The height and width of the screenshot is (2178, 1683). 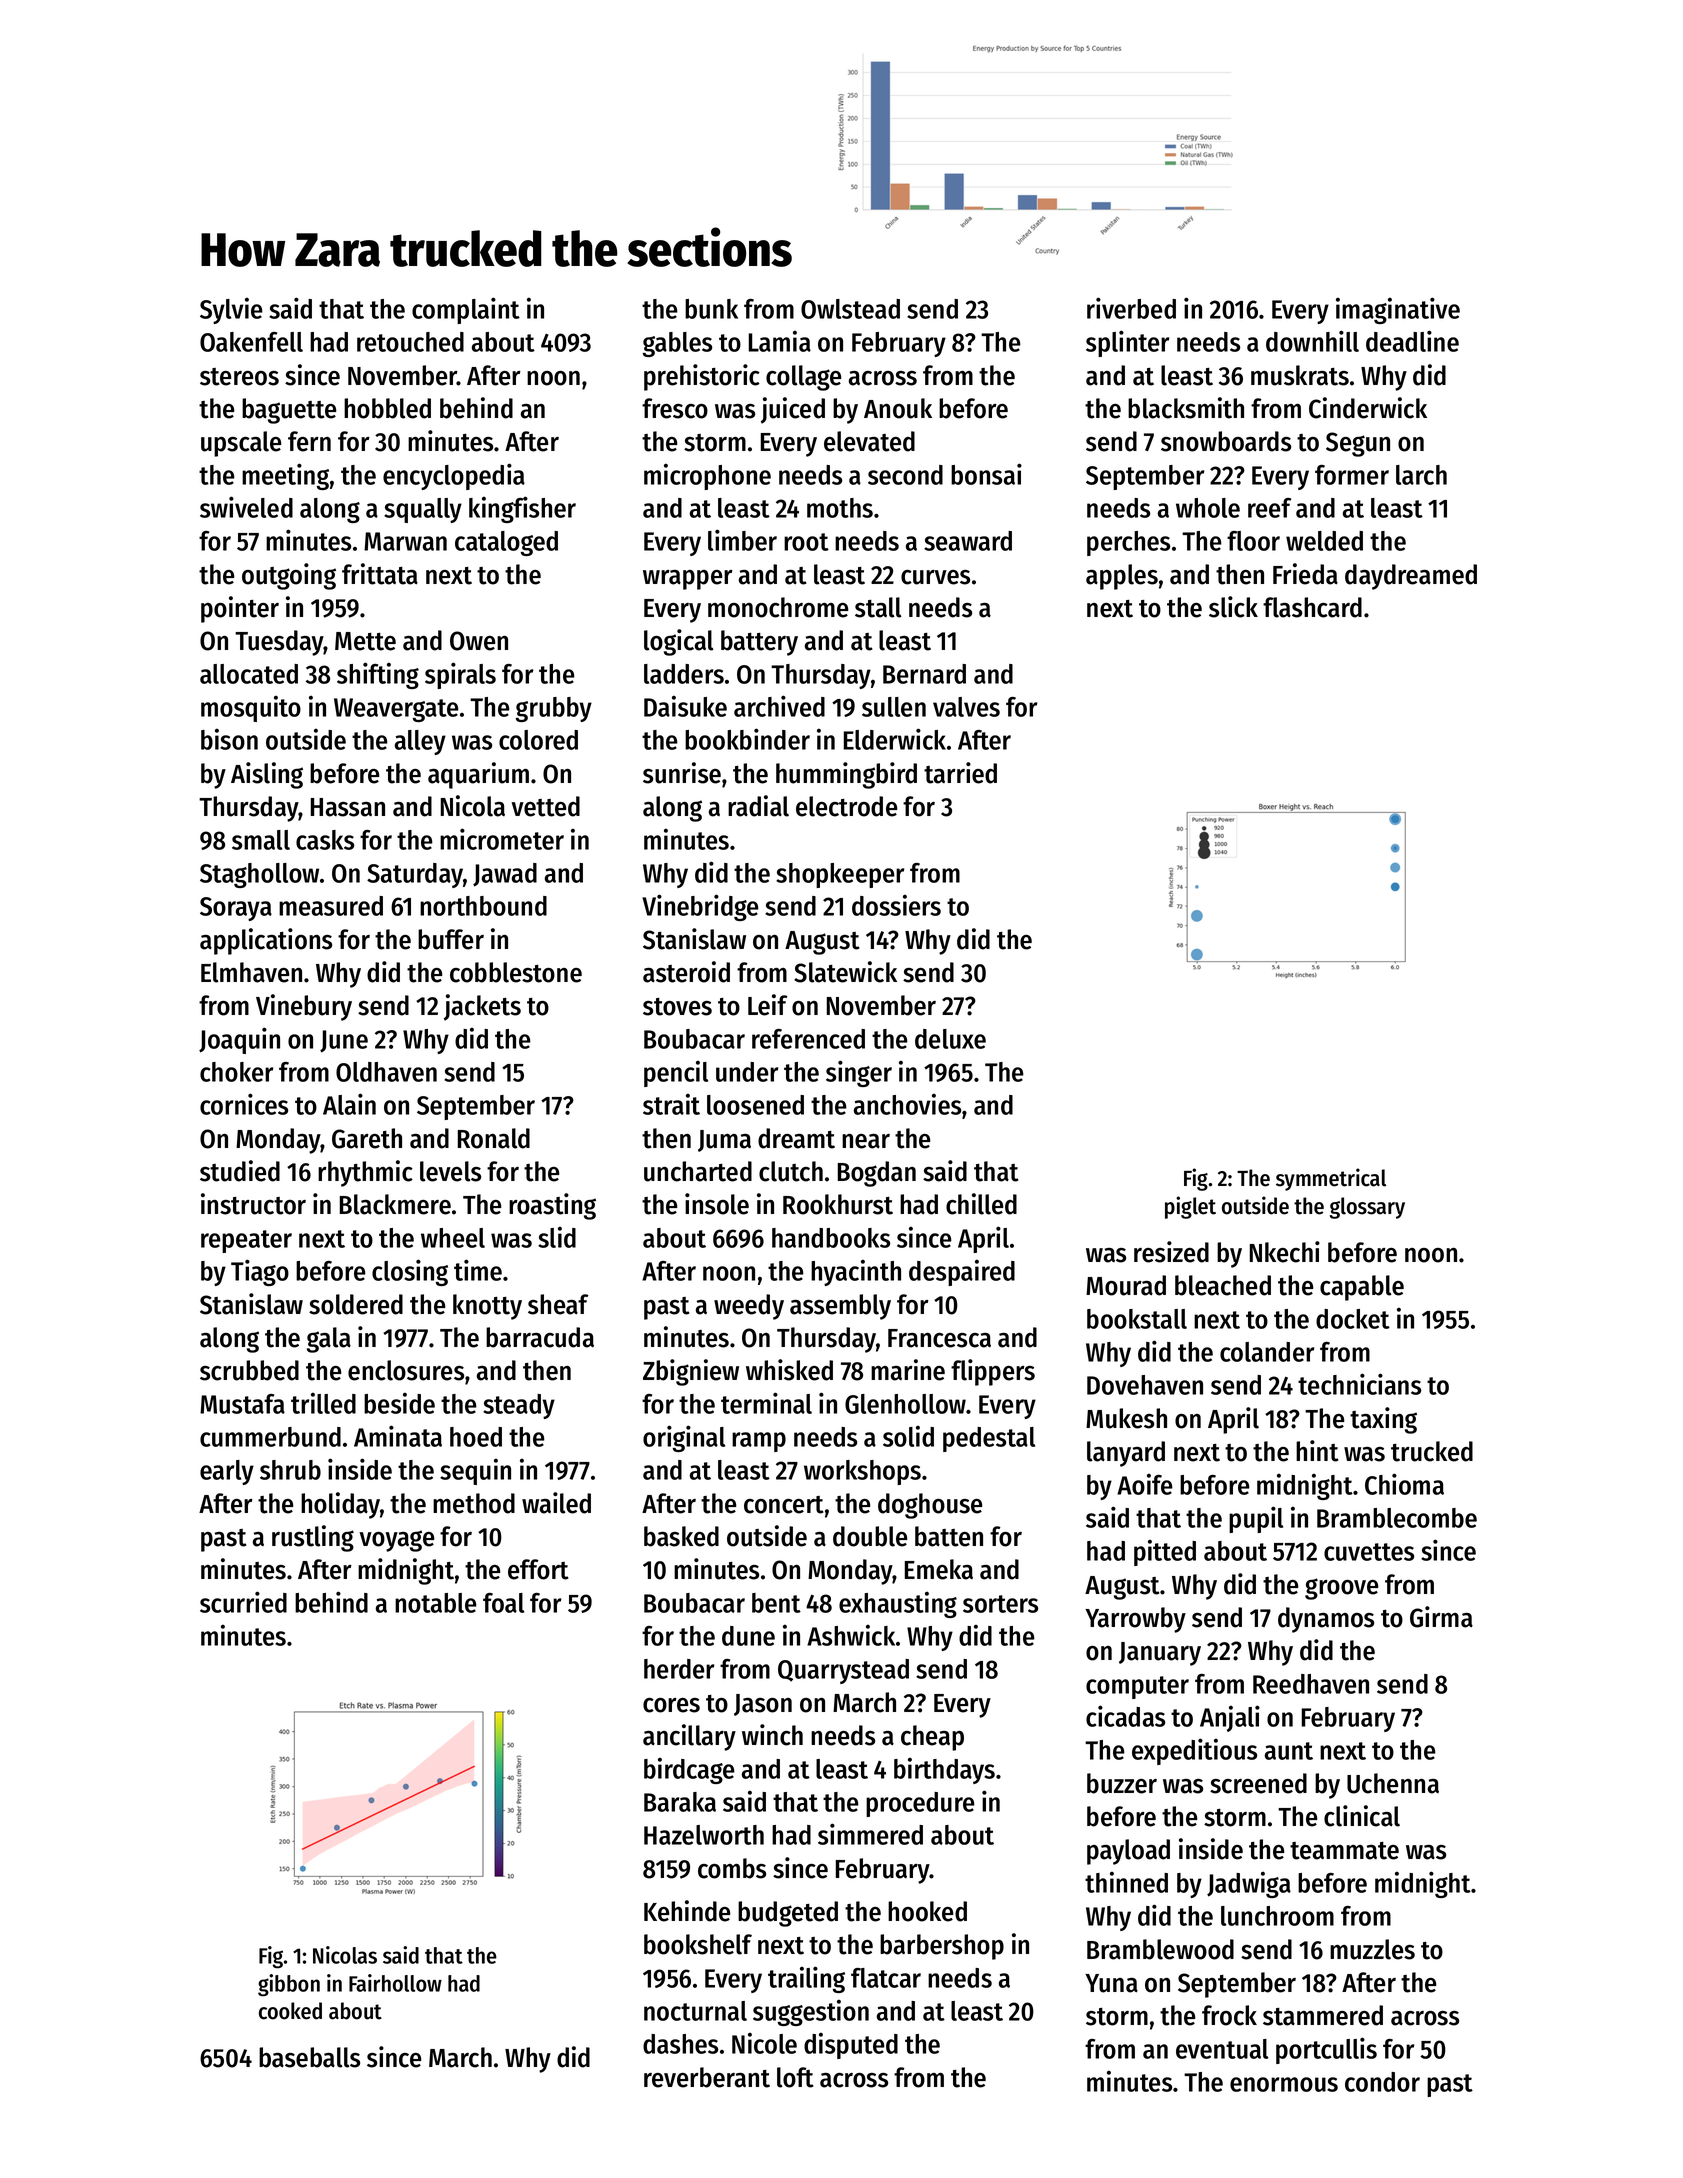 What do you see at coordinates (239, 1040) in the screenshot?
I see `Joaquin` at bounding box center [239, 1040].
